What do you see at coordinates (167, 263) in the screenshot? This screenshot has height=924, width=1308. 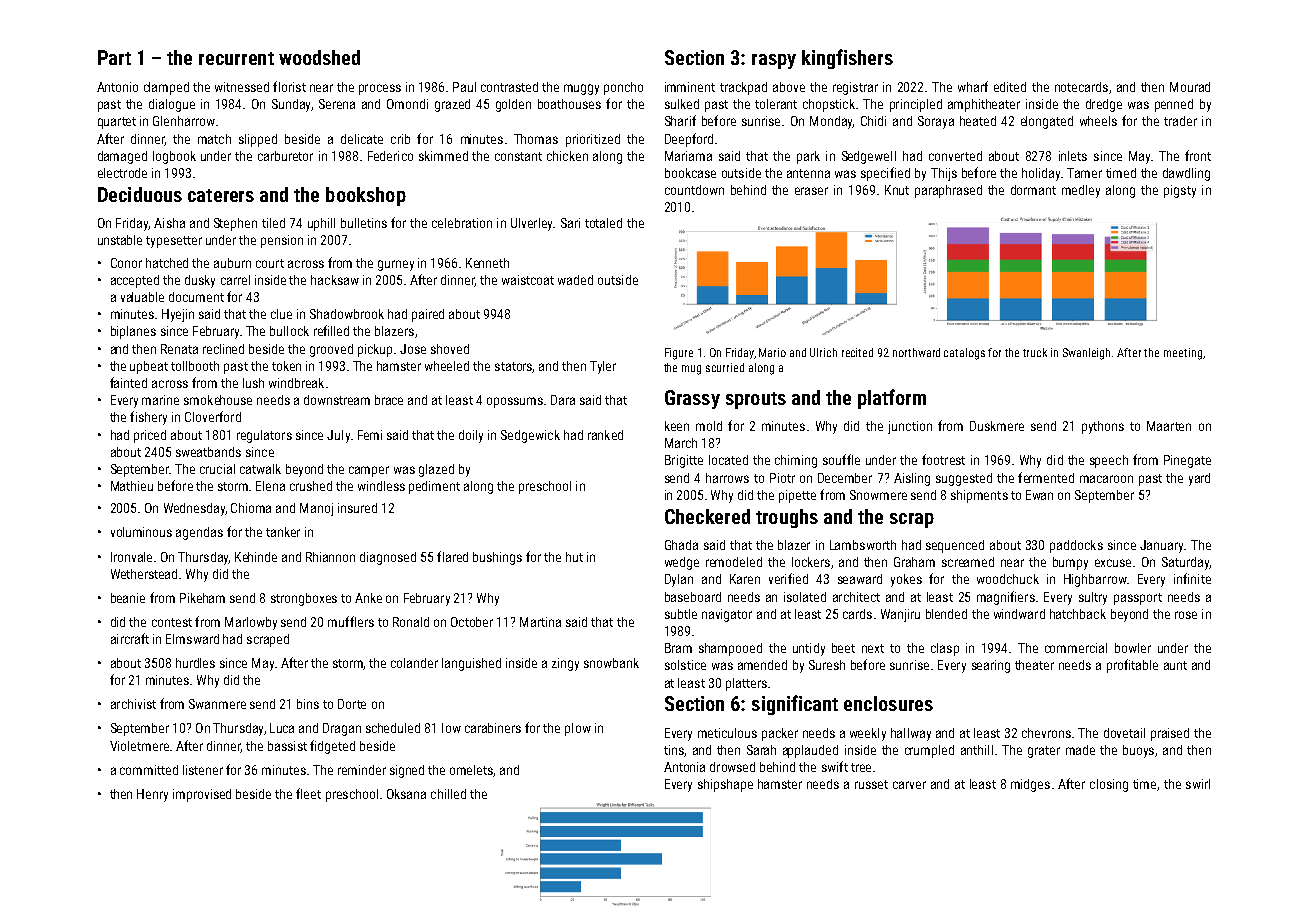 I see `hatched` at bounding box center [167, 263].
